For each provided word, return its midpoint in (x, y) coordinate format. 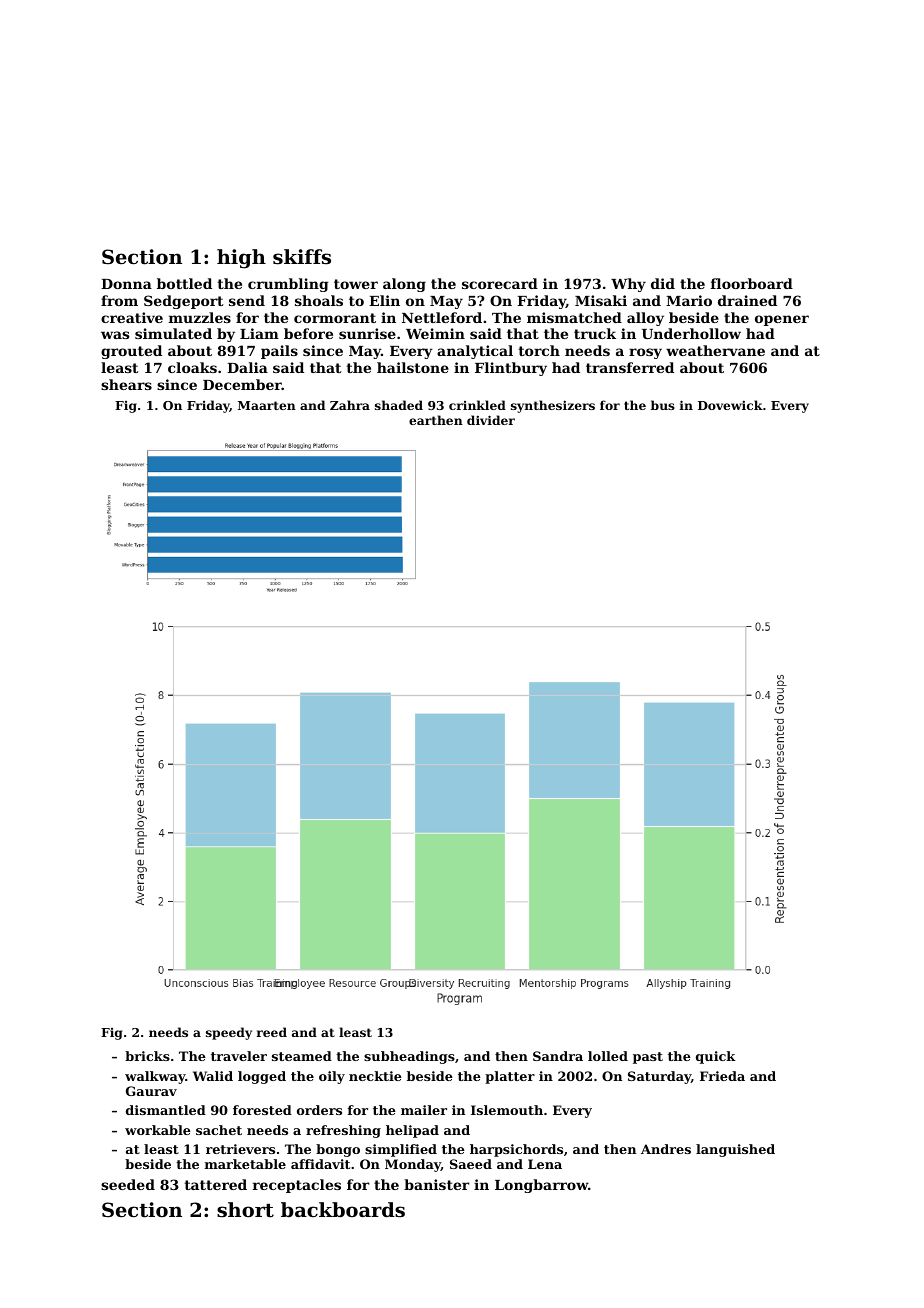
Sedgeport (183, 302)
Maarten (267, 405)
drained (747, 300)
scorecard (500, 283)
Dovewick (730, 405)
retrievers (240, 1149)
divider (491, 420)
